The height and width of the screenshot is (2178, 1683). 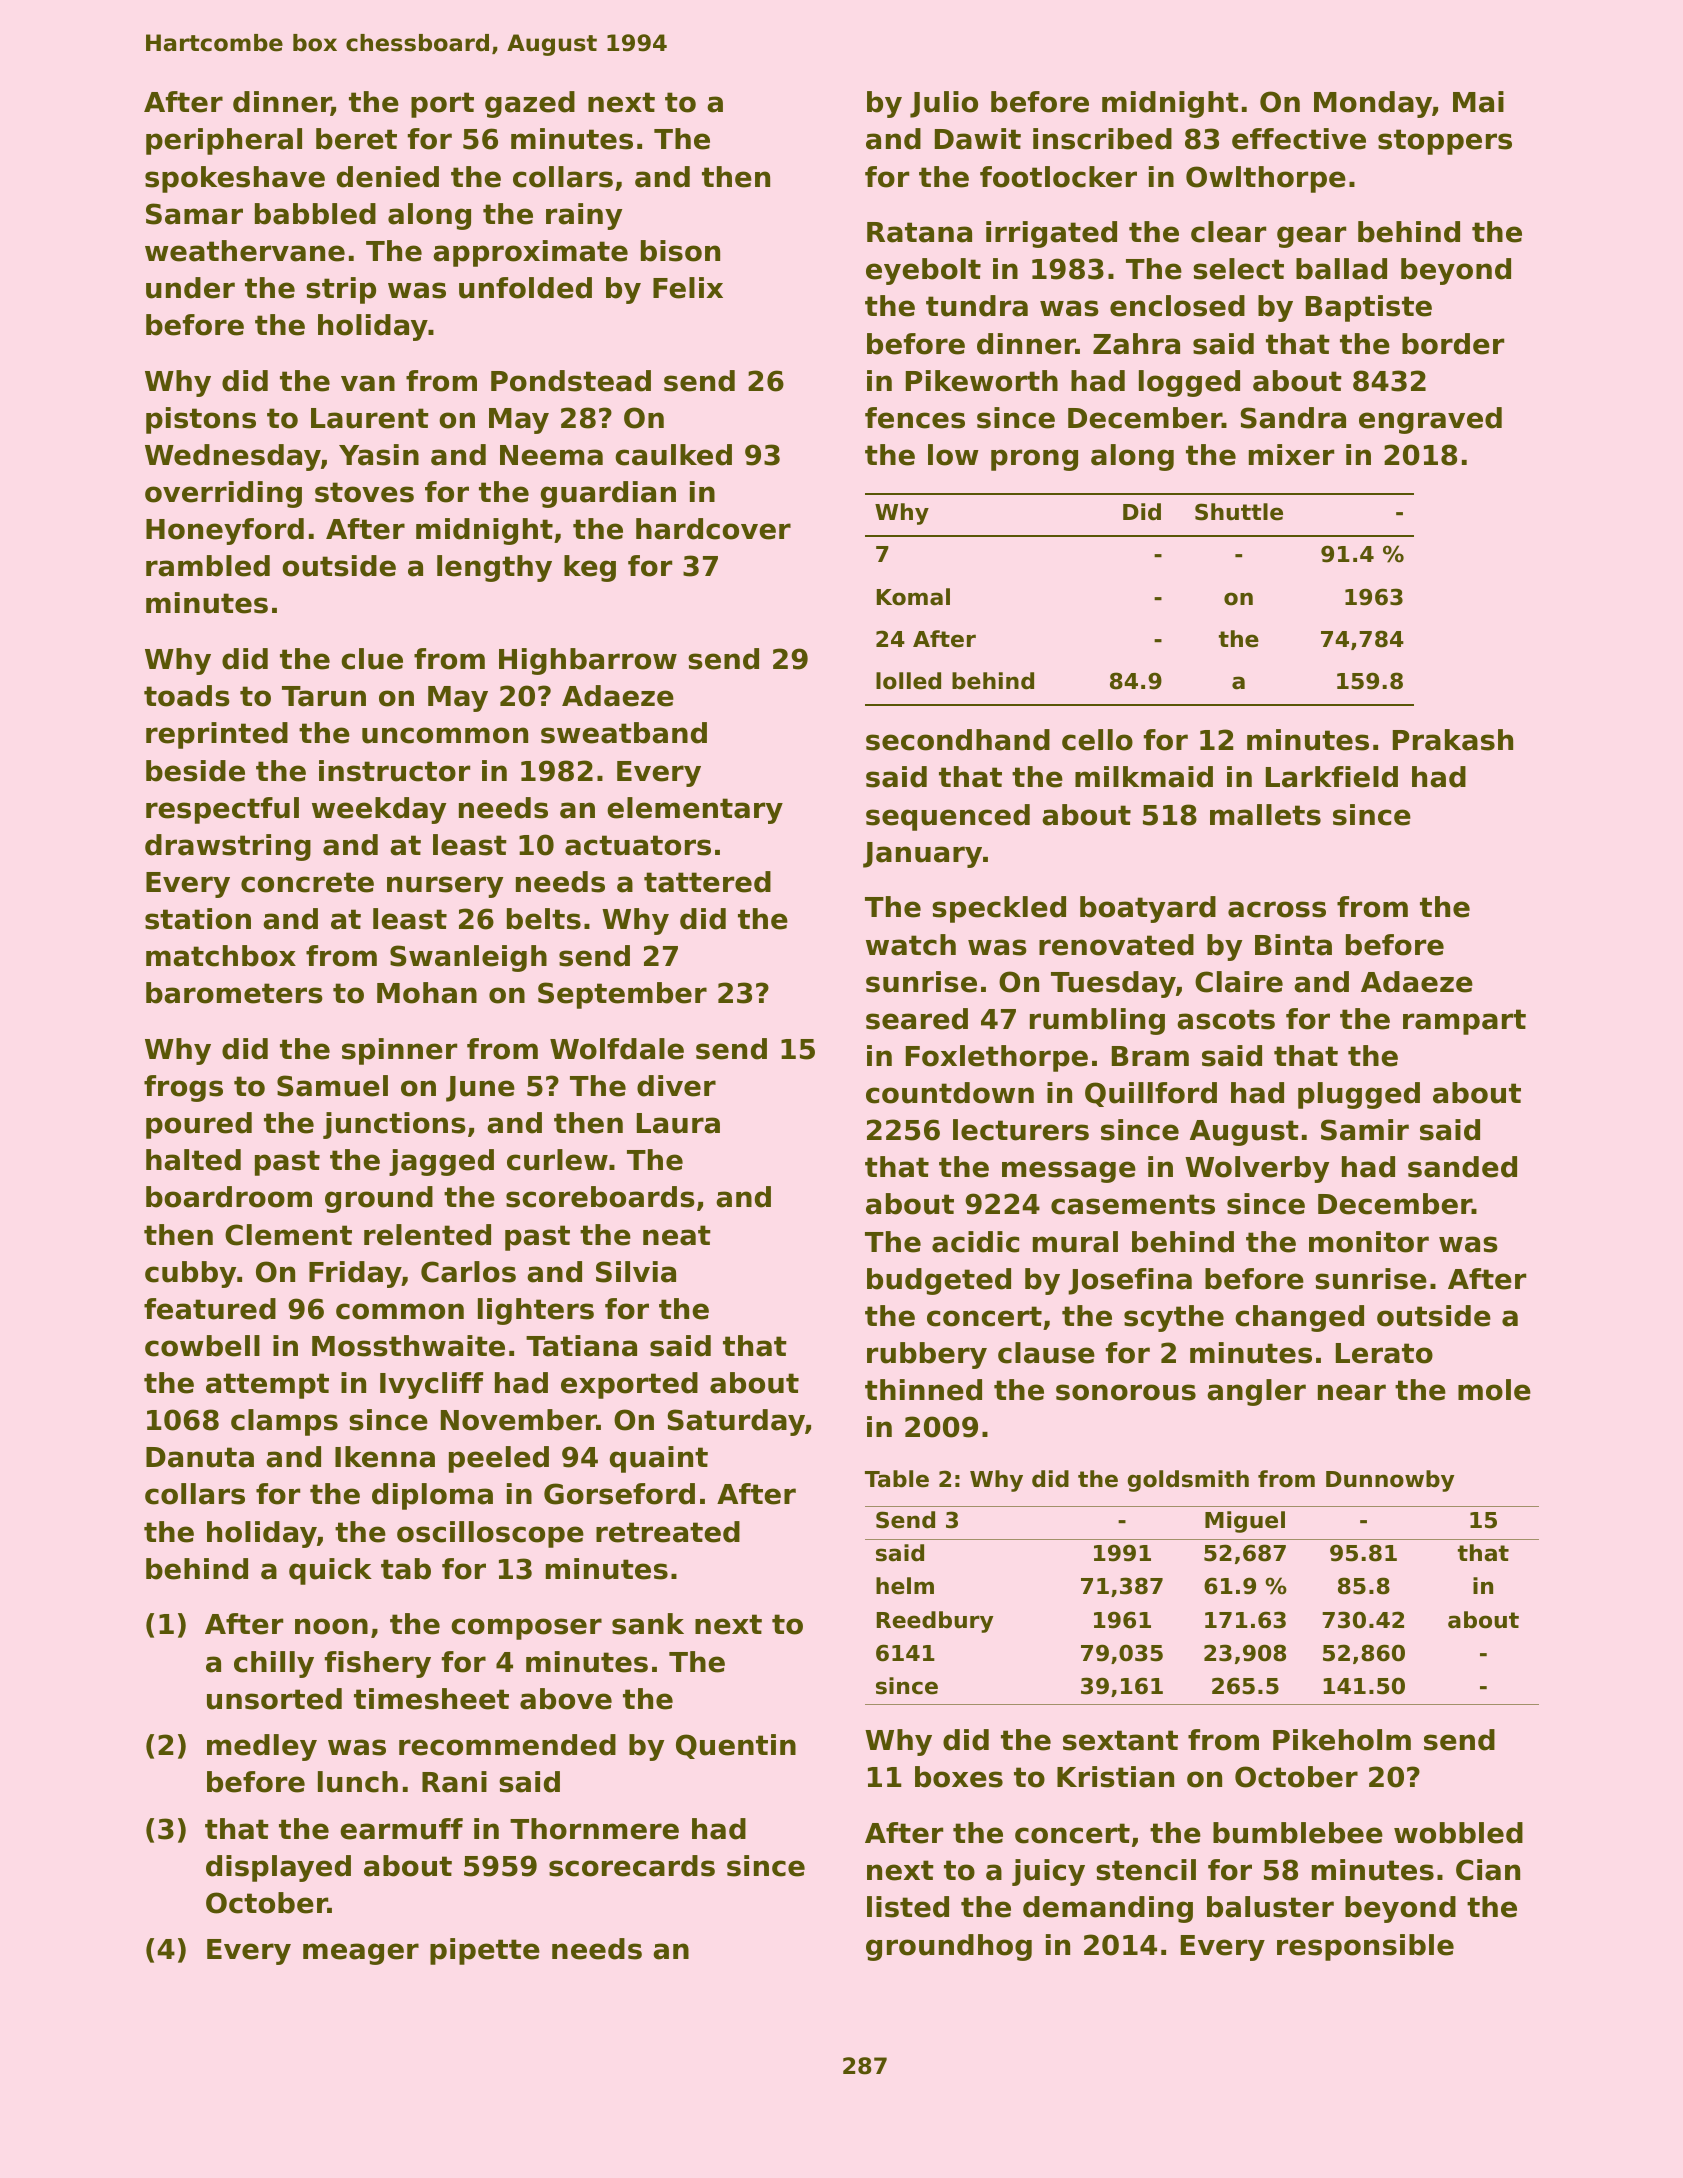 What do you see at coordinates (551, 455) in the screenshot?
I see `Neema` at bounding box center [551, 455].
